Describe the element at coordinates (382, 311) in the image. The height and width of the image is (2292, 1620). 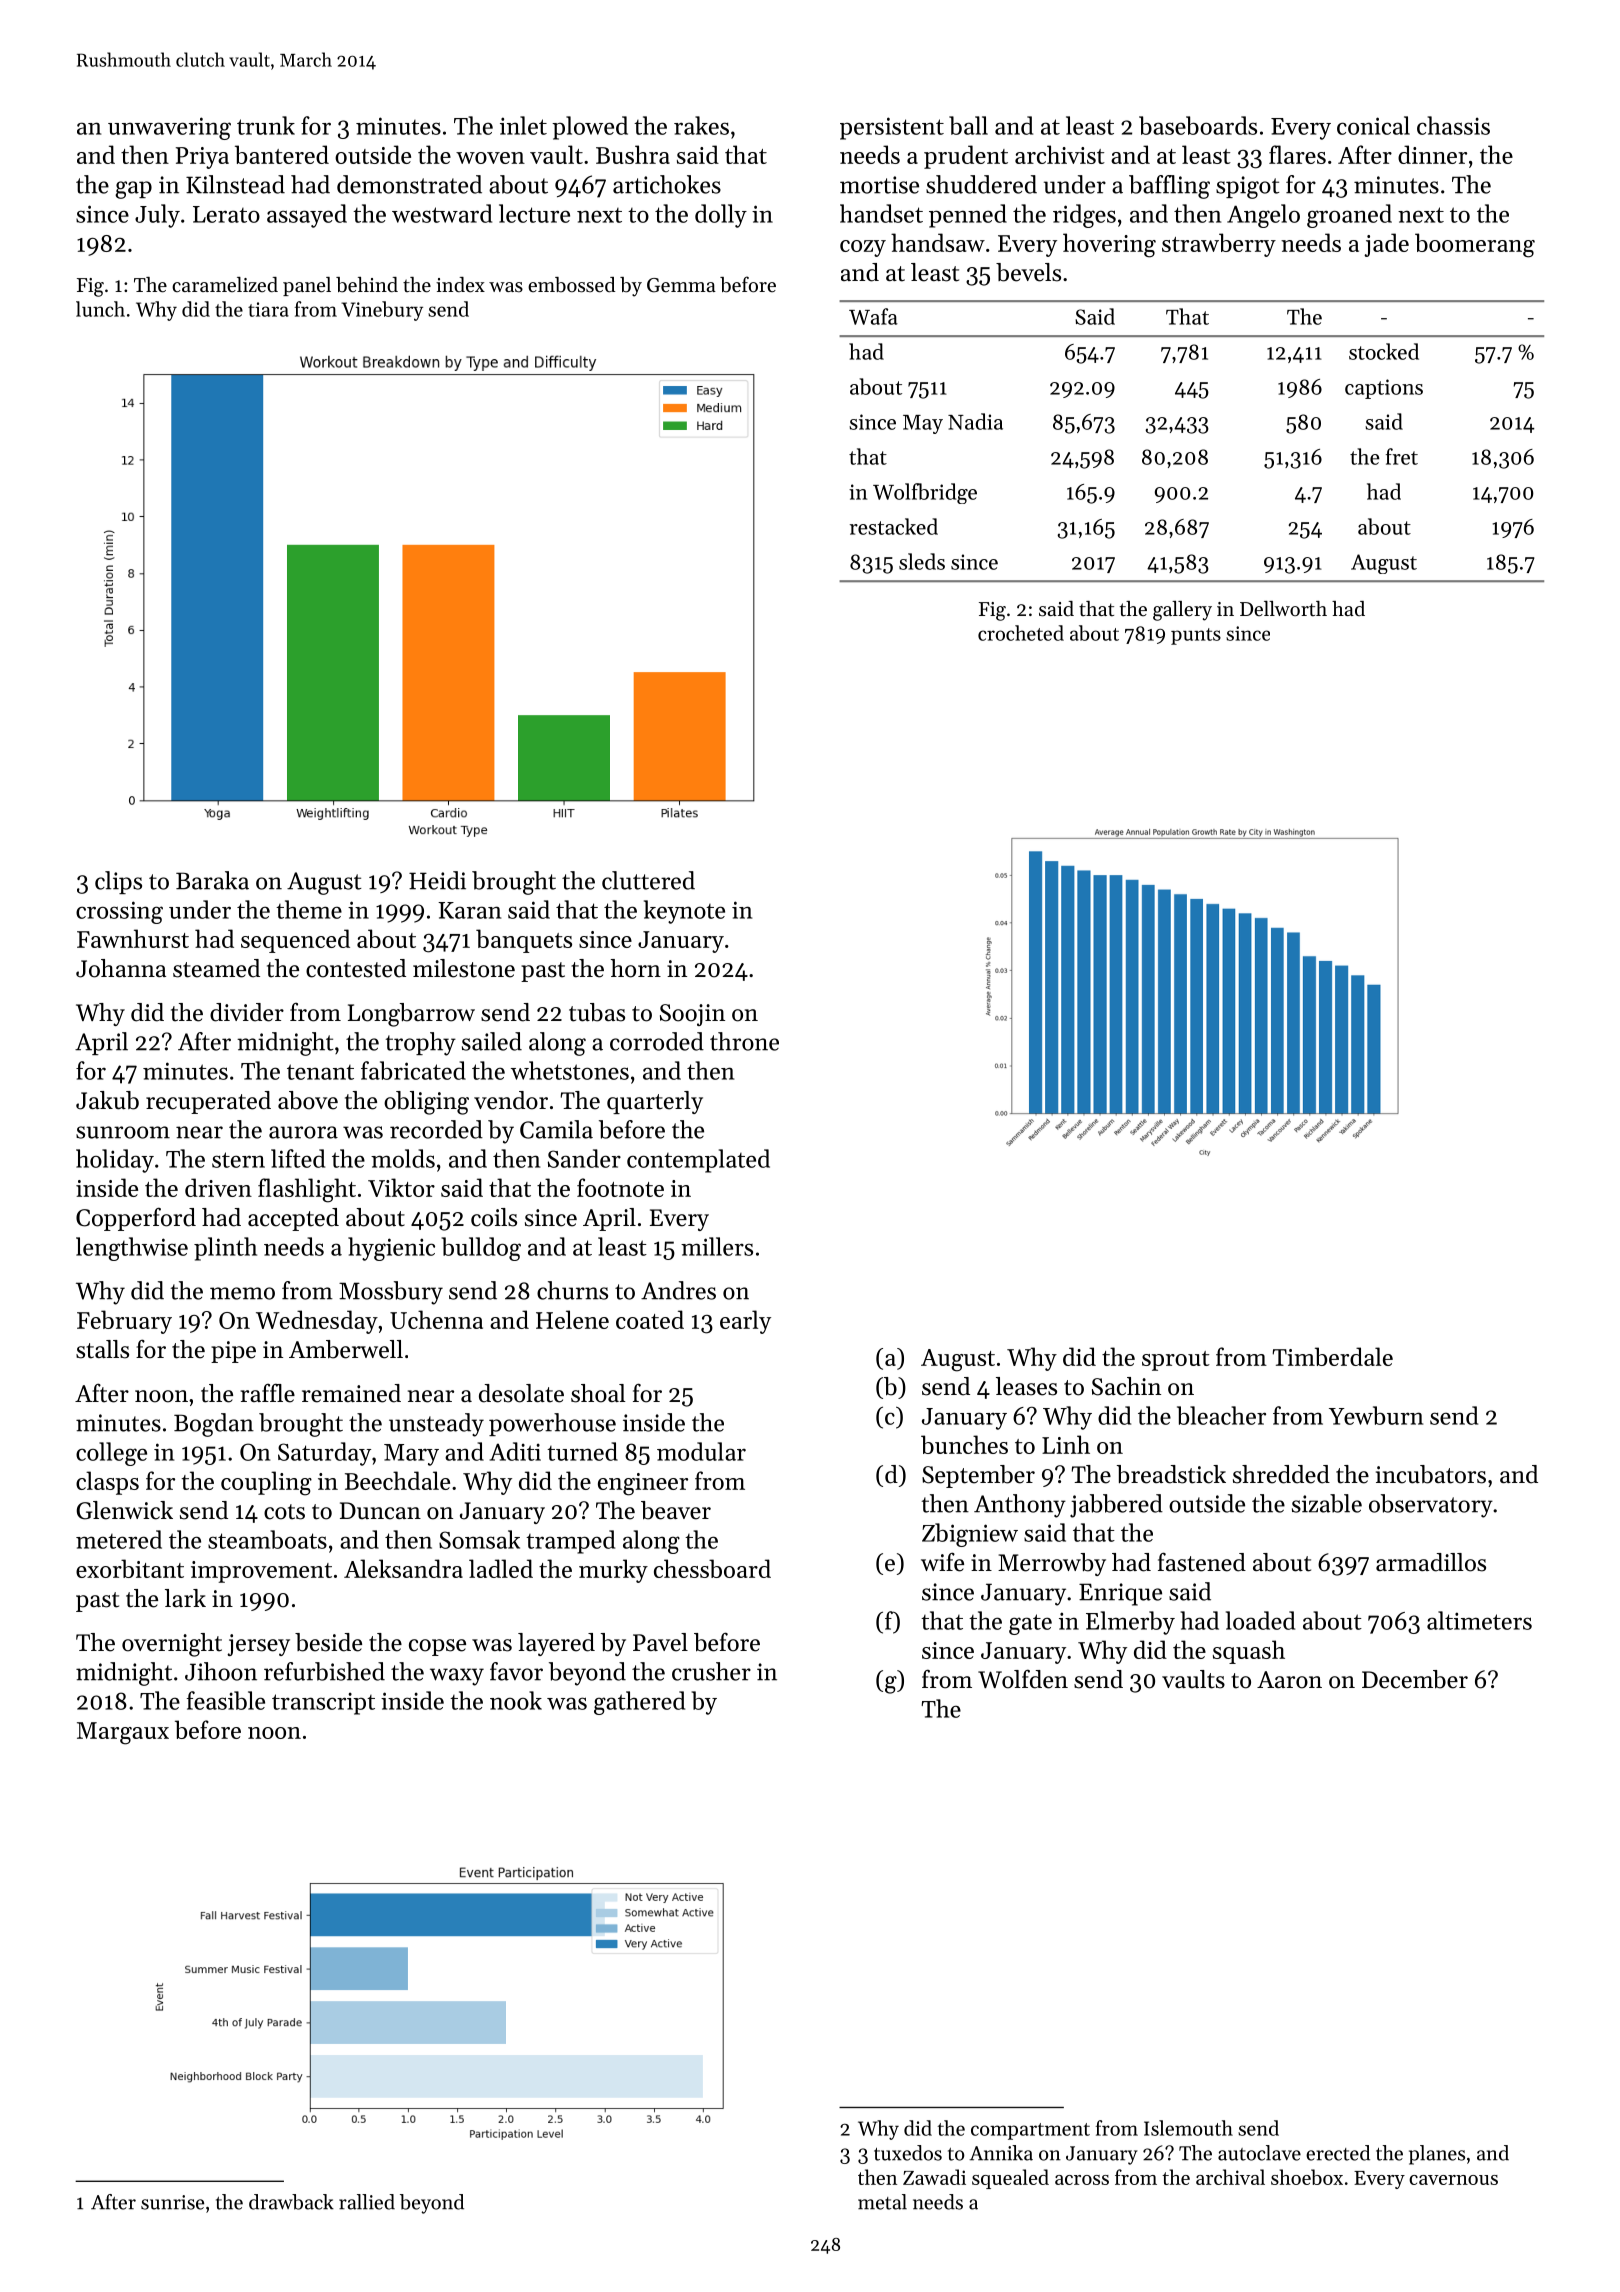
I see `Vinebury` at that location.
